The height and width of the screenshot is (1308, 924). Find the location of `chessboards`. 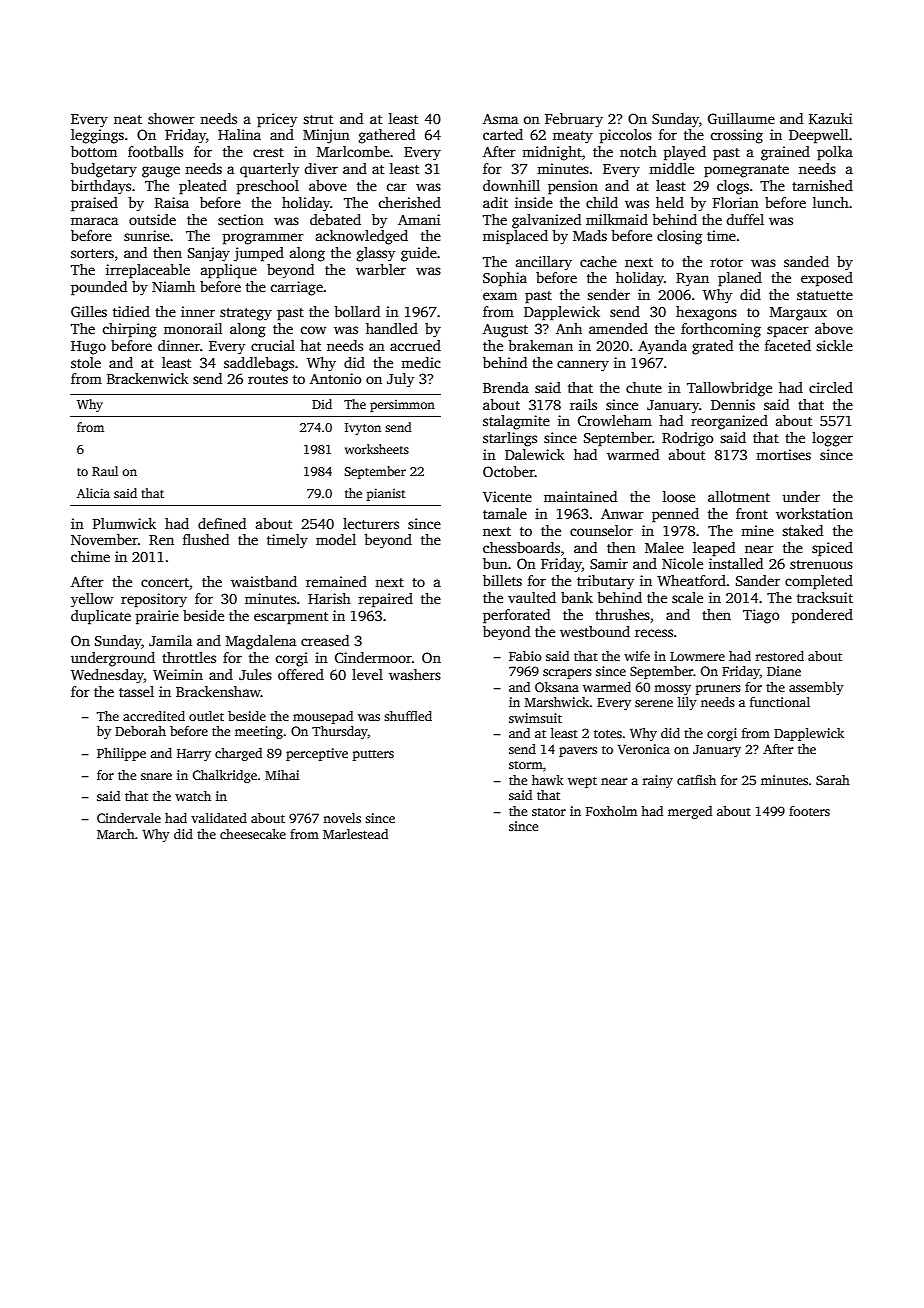

chessboards is located at coordinates (521, 547).
